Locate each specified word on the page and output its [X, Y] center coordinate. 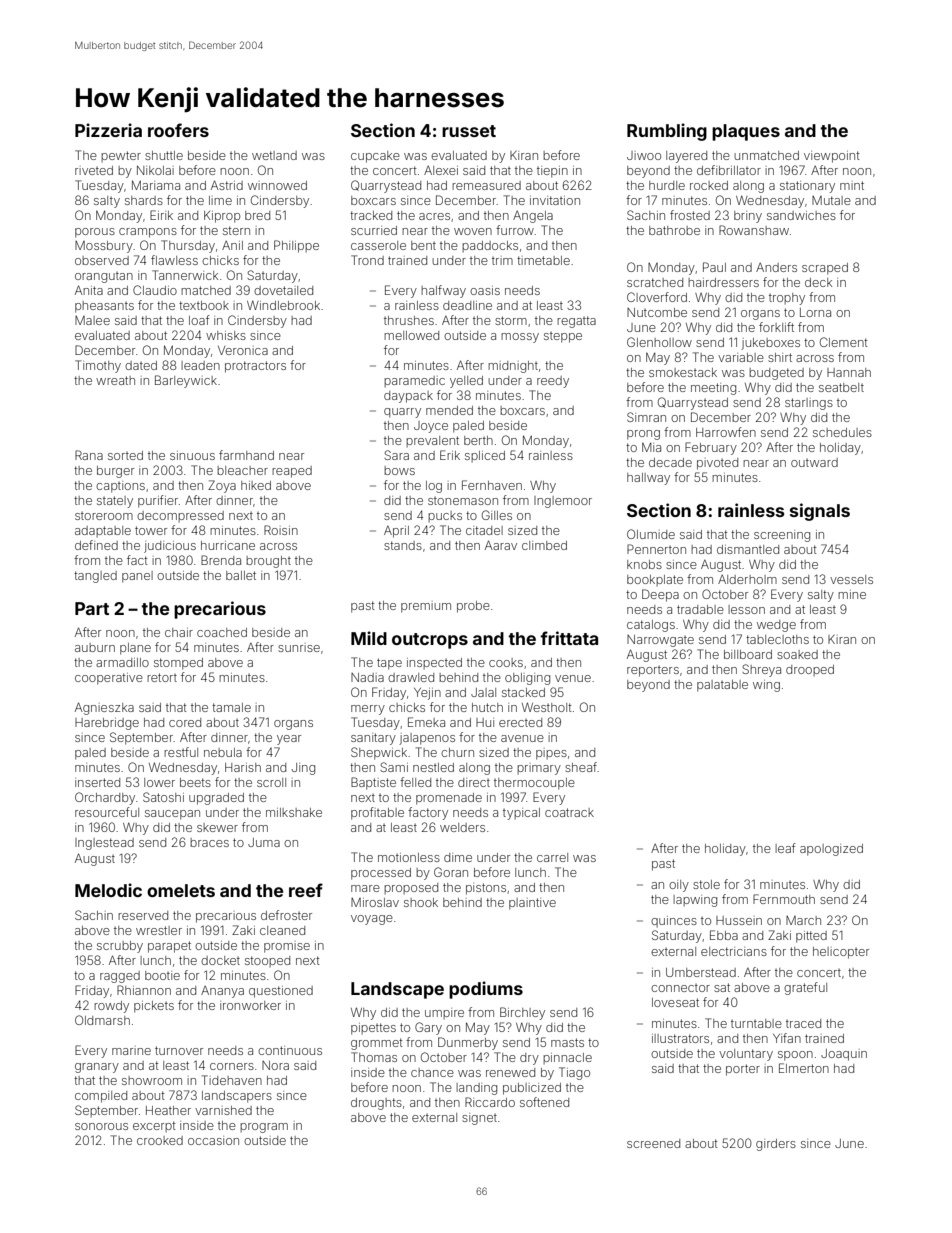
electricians [734, 951]
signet [479, 1119]
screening [782, 536]
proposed [411, 888]
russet [469, 131]
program [264, 1128]
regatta [576, 322]
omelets [181, 890]
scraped [825, 269]
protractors [255, 367]
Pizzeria [108, 130]
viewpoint [832, 157]
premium [426, 607]
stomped [178, 664]
